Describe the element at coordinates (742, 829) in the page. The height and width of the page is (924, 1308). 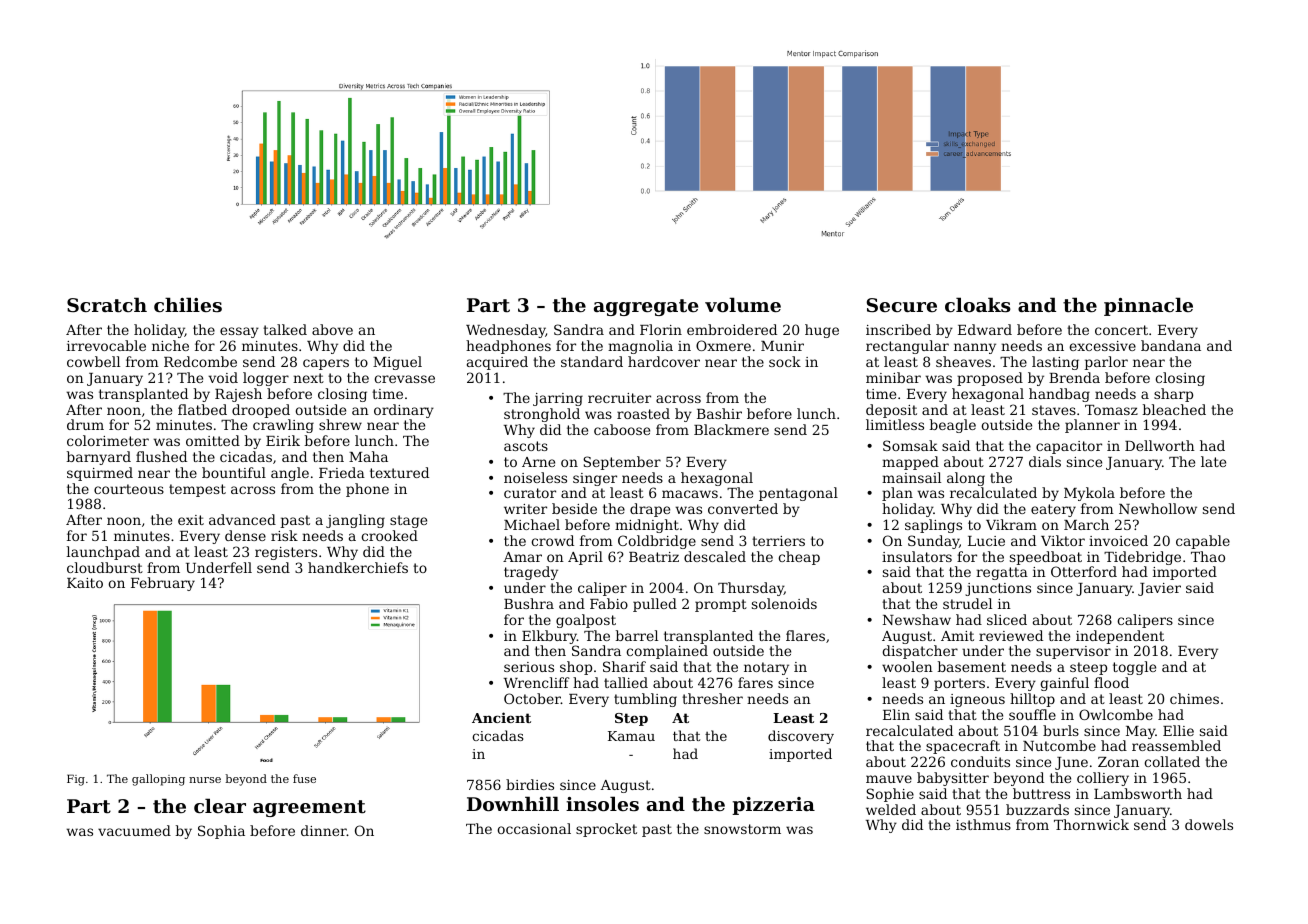
I see `snowstorm` at that location.
